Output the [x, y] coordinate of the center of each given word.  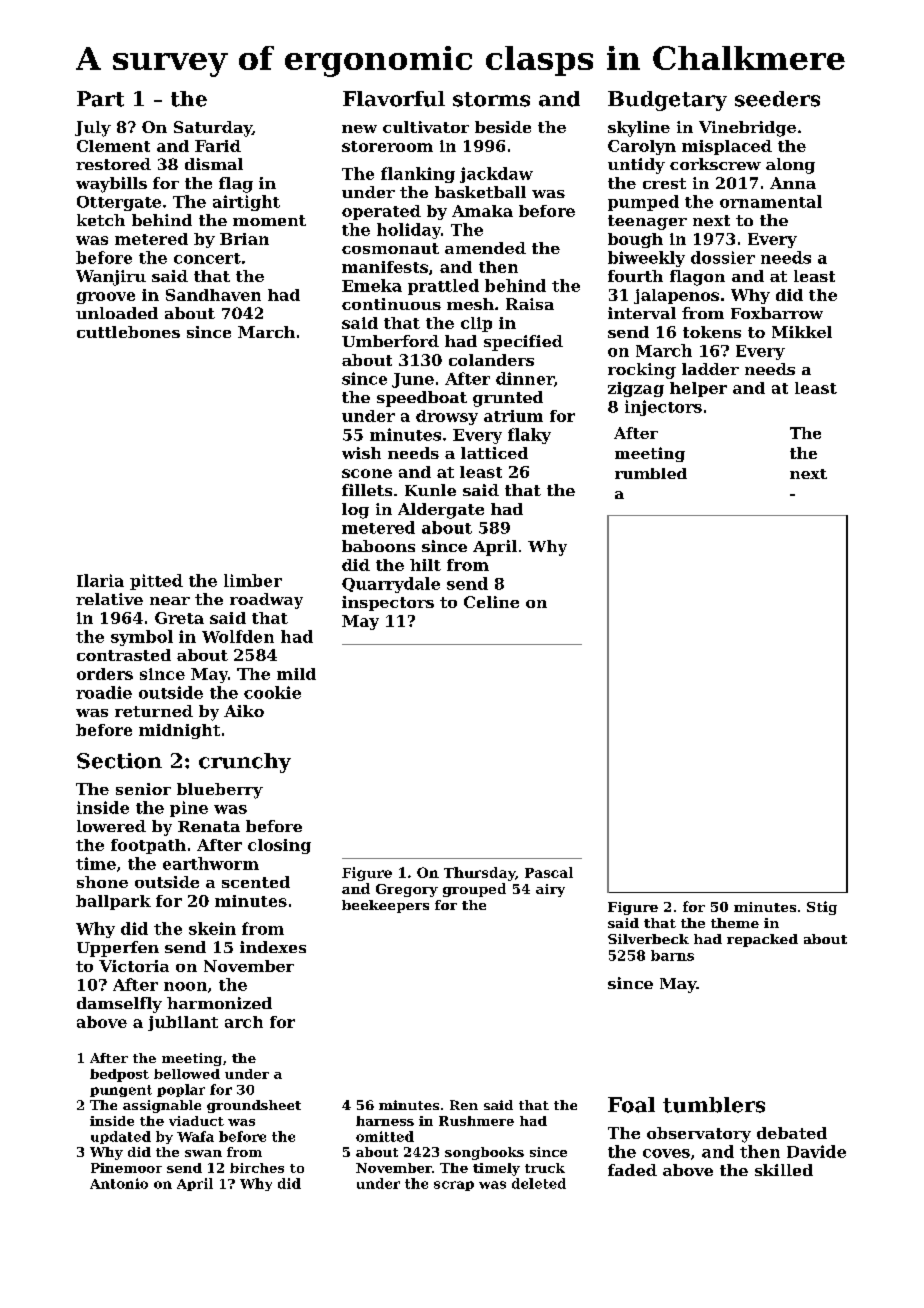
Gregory [407, 890]
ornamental [771, 201]
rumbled [651, 473]
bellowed [187, 1074]
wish [361, 453]
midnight [179, 731]
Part [100, 99]
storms [491, 99]
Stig [822, 908]
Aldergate [441, 511]
